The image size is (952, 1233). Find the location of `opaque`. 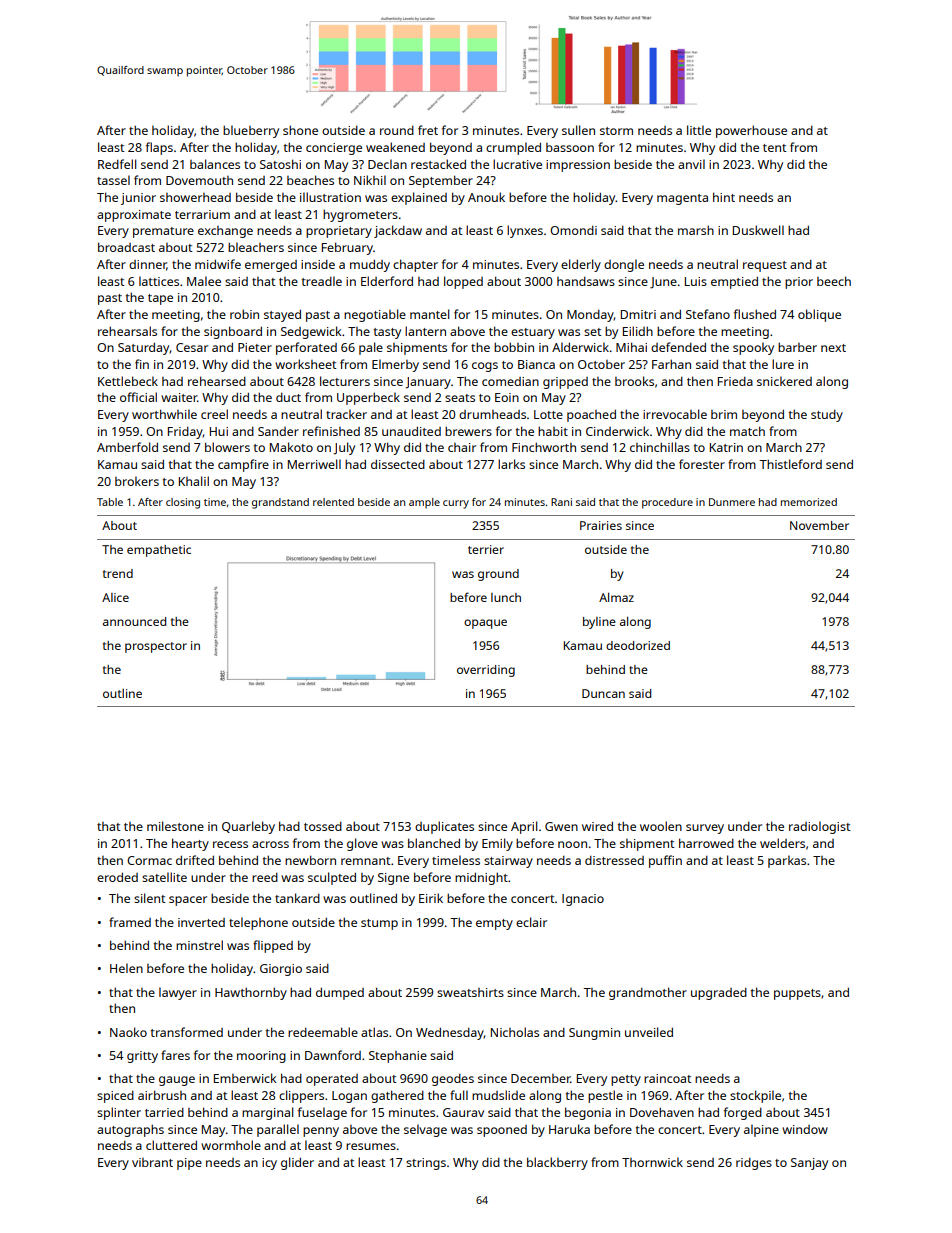

opaque is located at coordinates (485, 624).
